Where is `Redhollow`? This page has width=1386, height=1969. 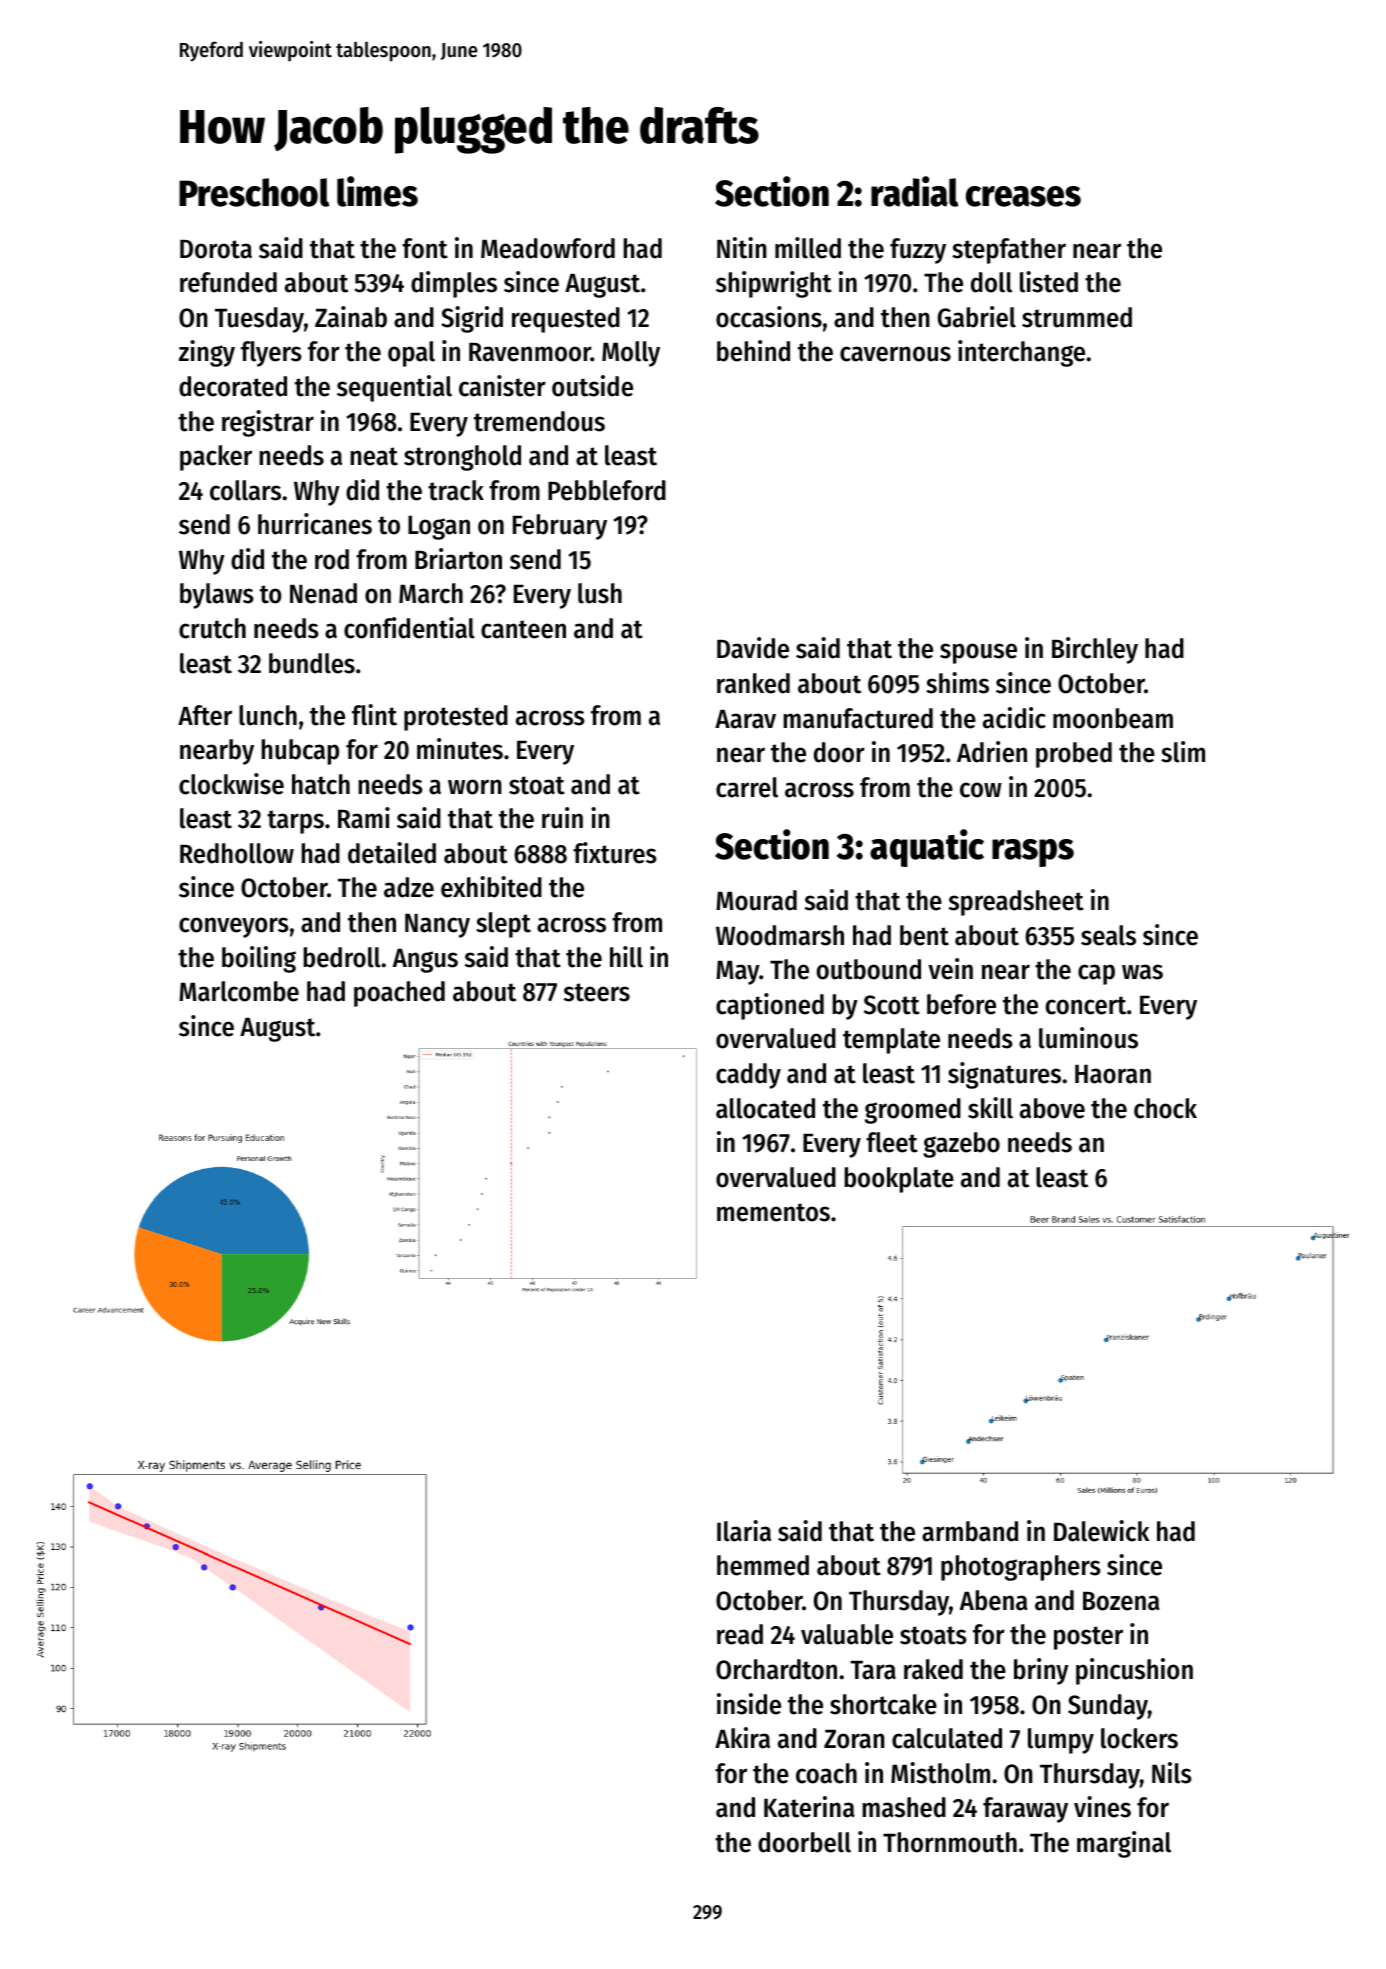 Redhollow is located at coordinates (237, 853).
